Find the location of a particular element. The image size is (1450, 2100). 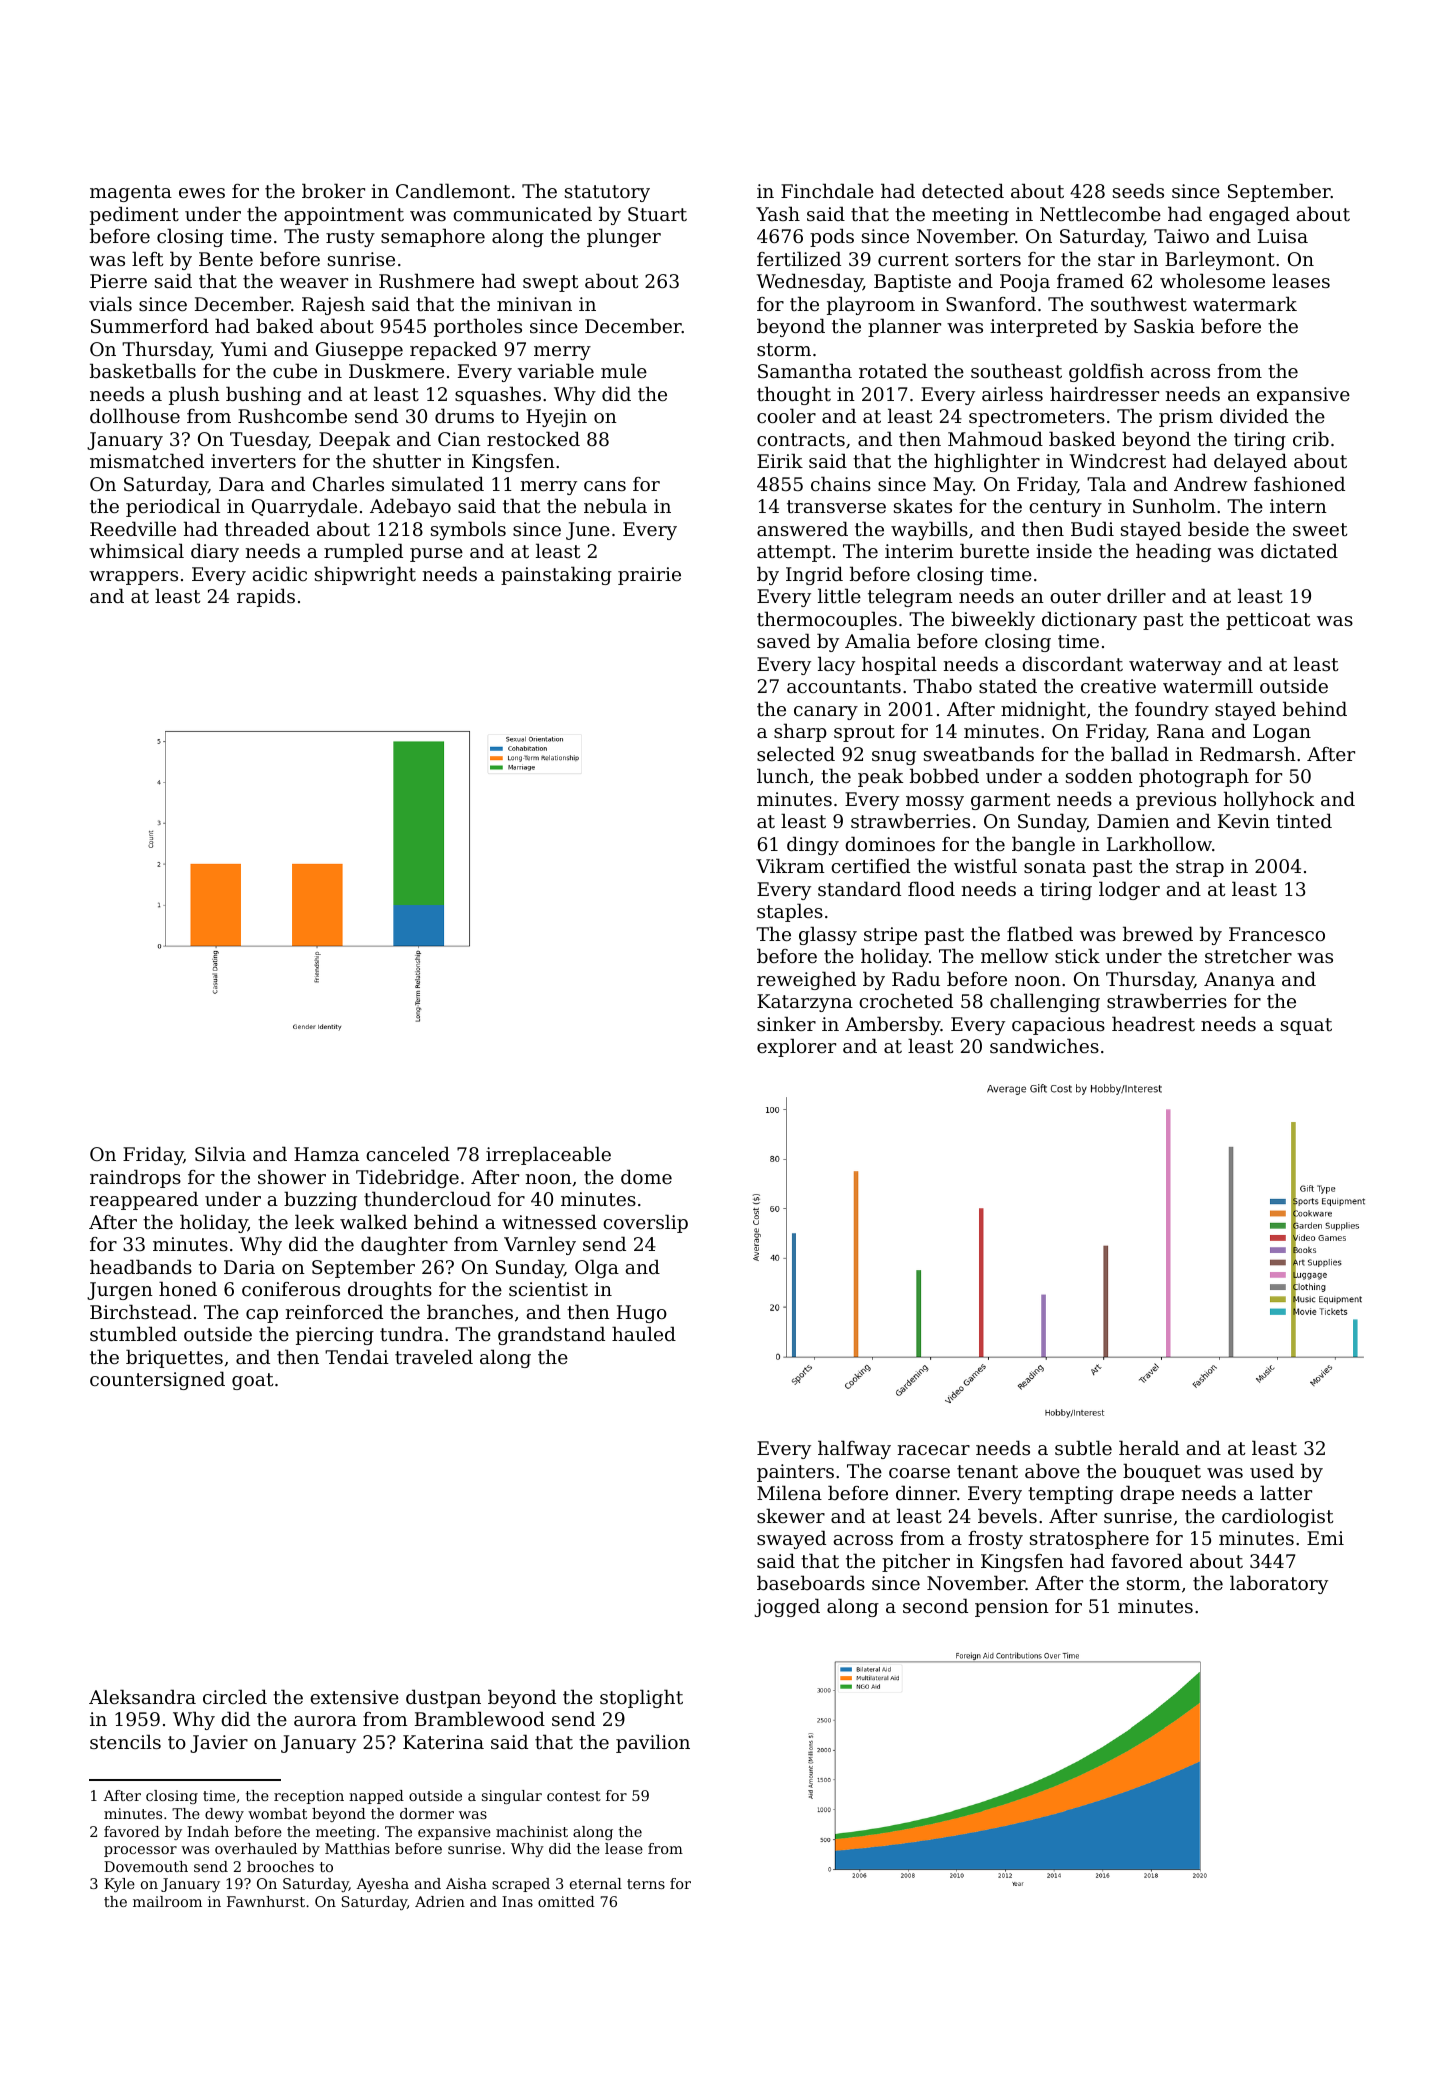

telegram is located at coordinates (910, 597).
